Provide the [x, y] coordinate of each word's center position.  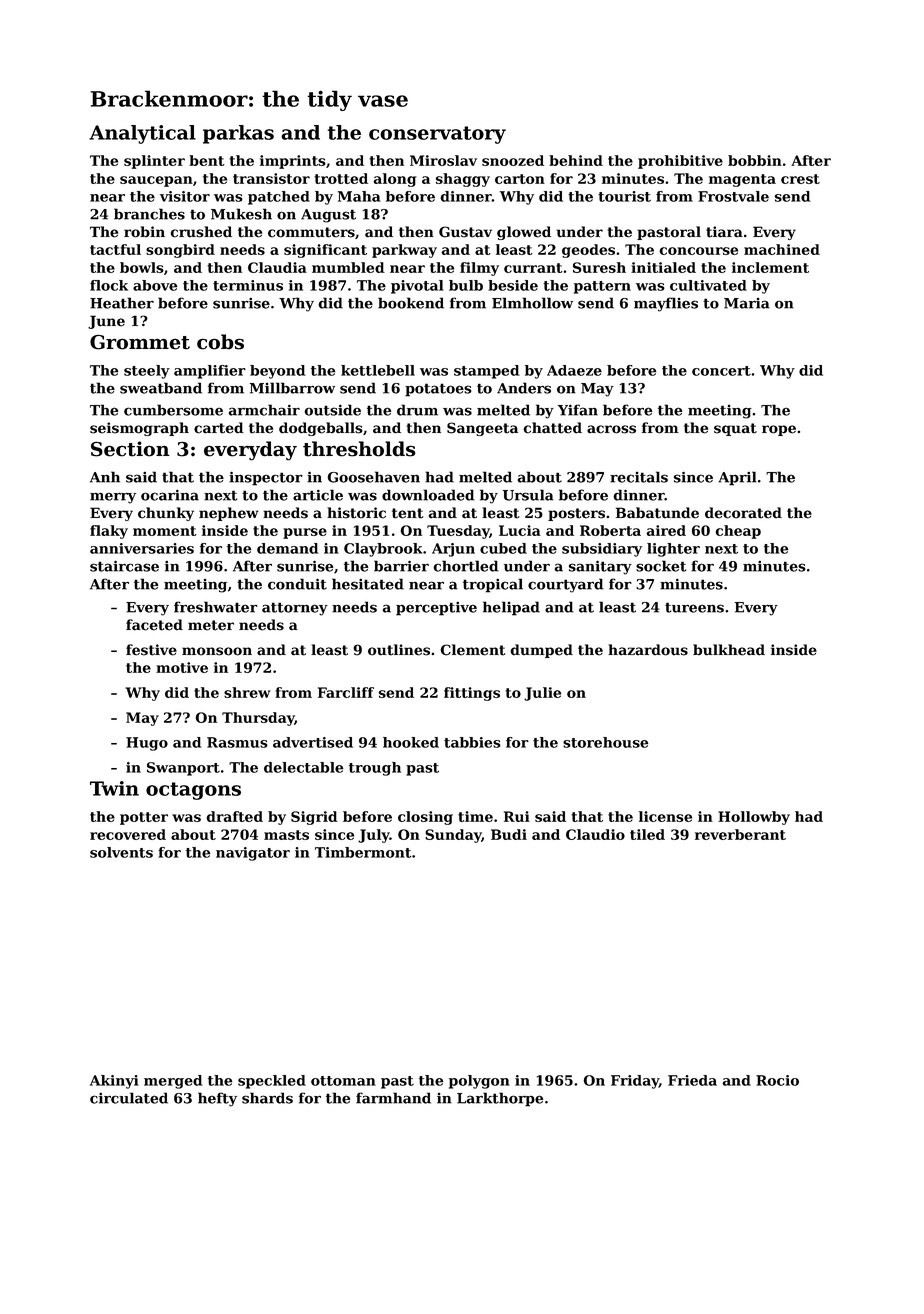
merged [173, 1082]
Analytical [142, 134]
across [611, 429]
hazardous [648, 650]
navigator [253, 854]
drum [417, 410]
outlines [399, 650]
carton [520, 179]
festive [151, 650]
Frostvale [733, 196]
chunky [166, 514]
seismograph [139, 429]
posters [576, 514]
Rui [517, 816]
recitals [639, 477]
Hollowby [754, 818]
